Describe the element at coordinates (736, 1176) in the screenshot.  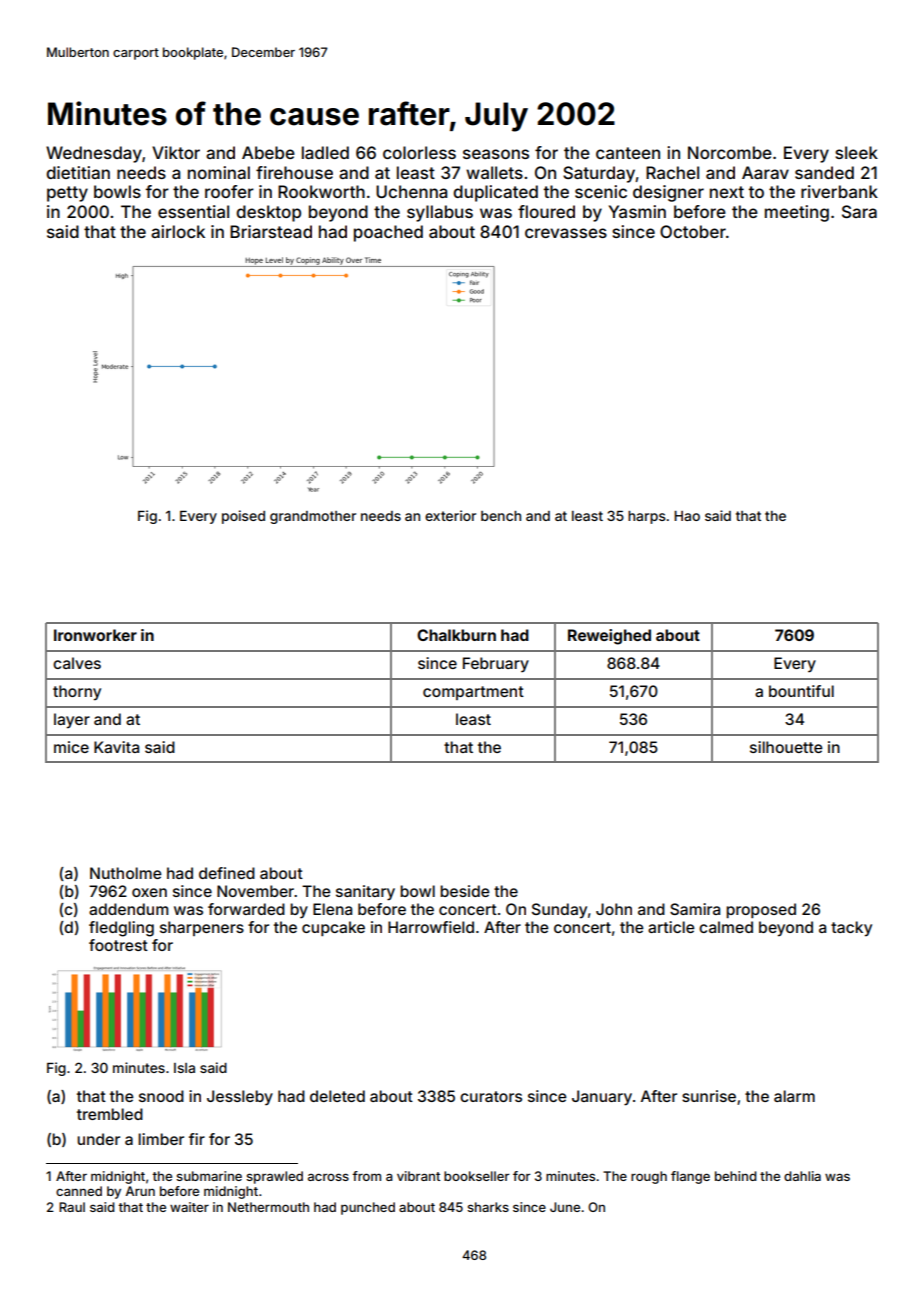
I see `behind` at that location.
